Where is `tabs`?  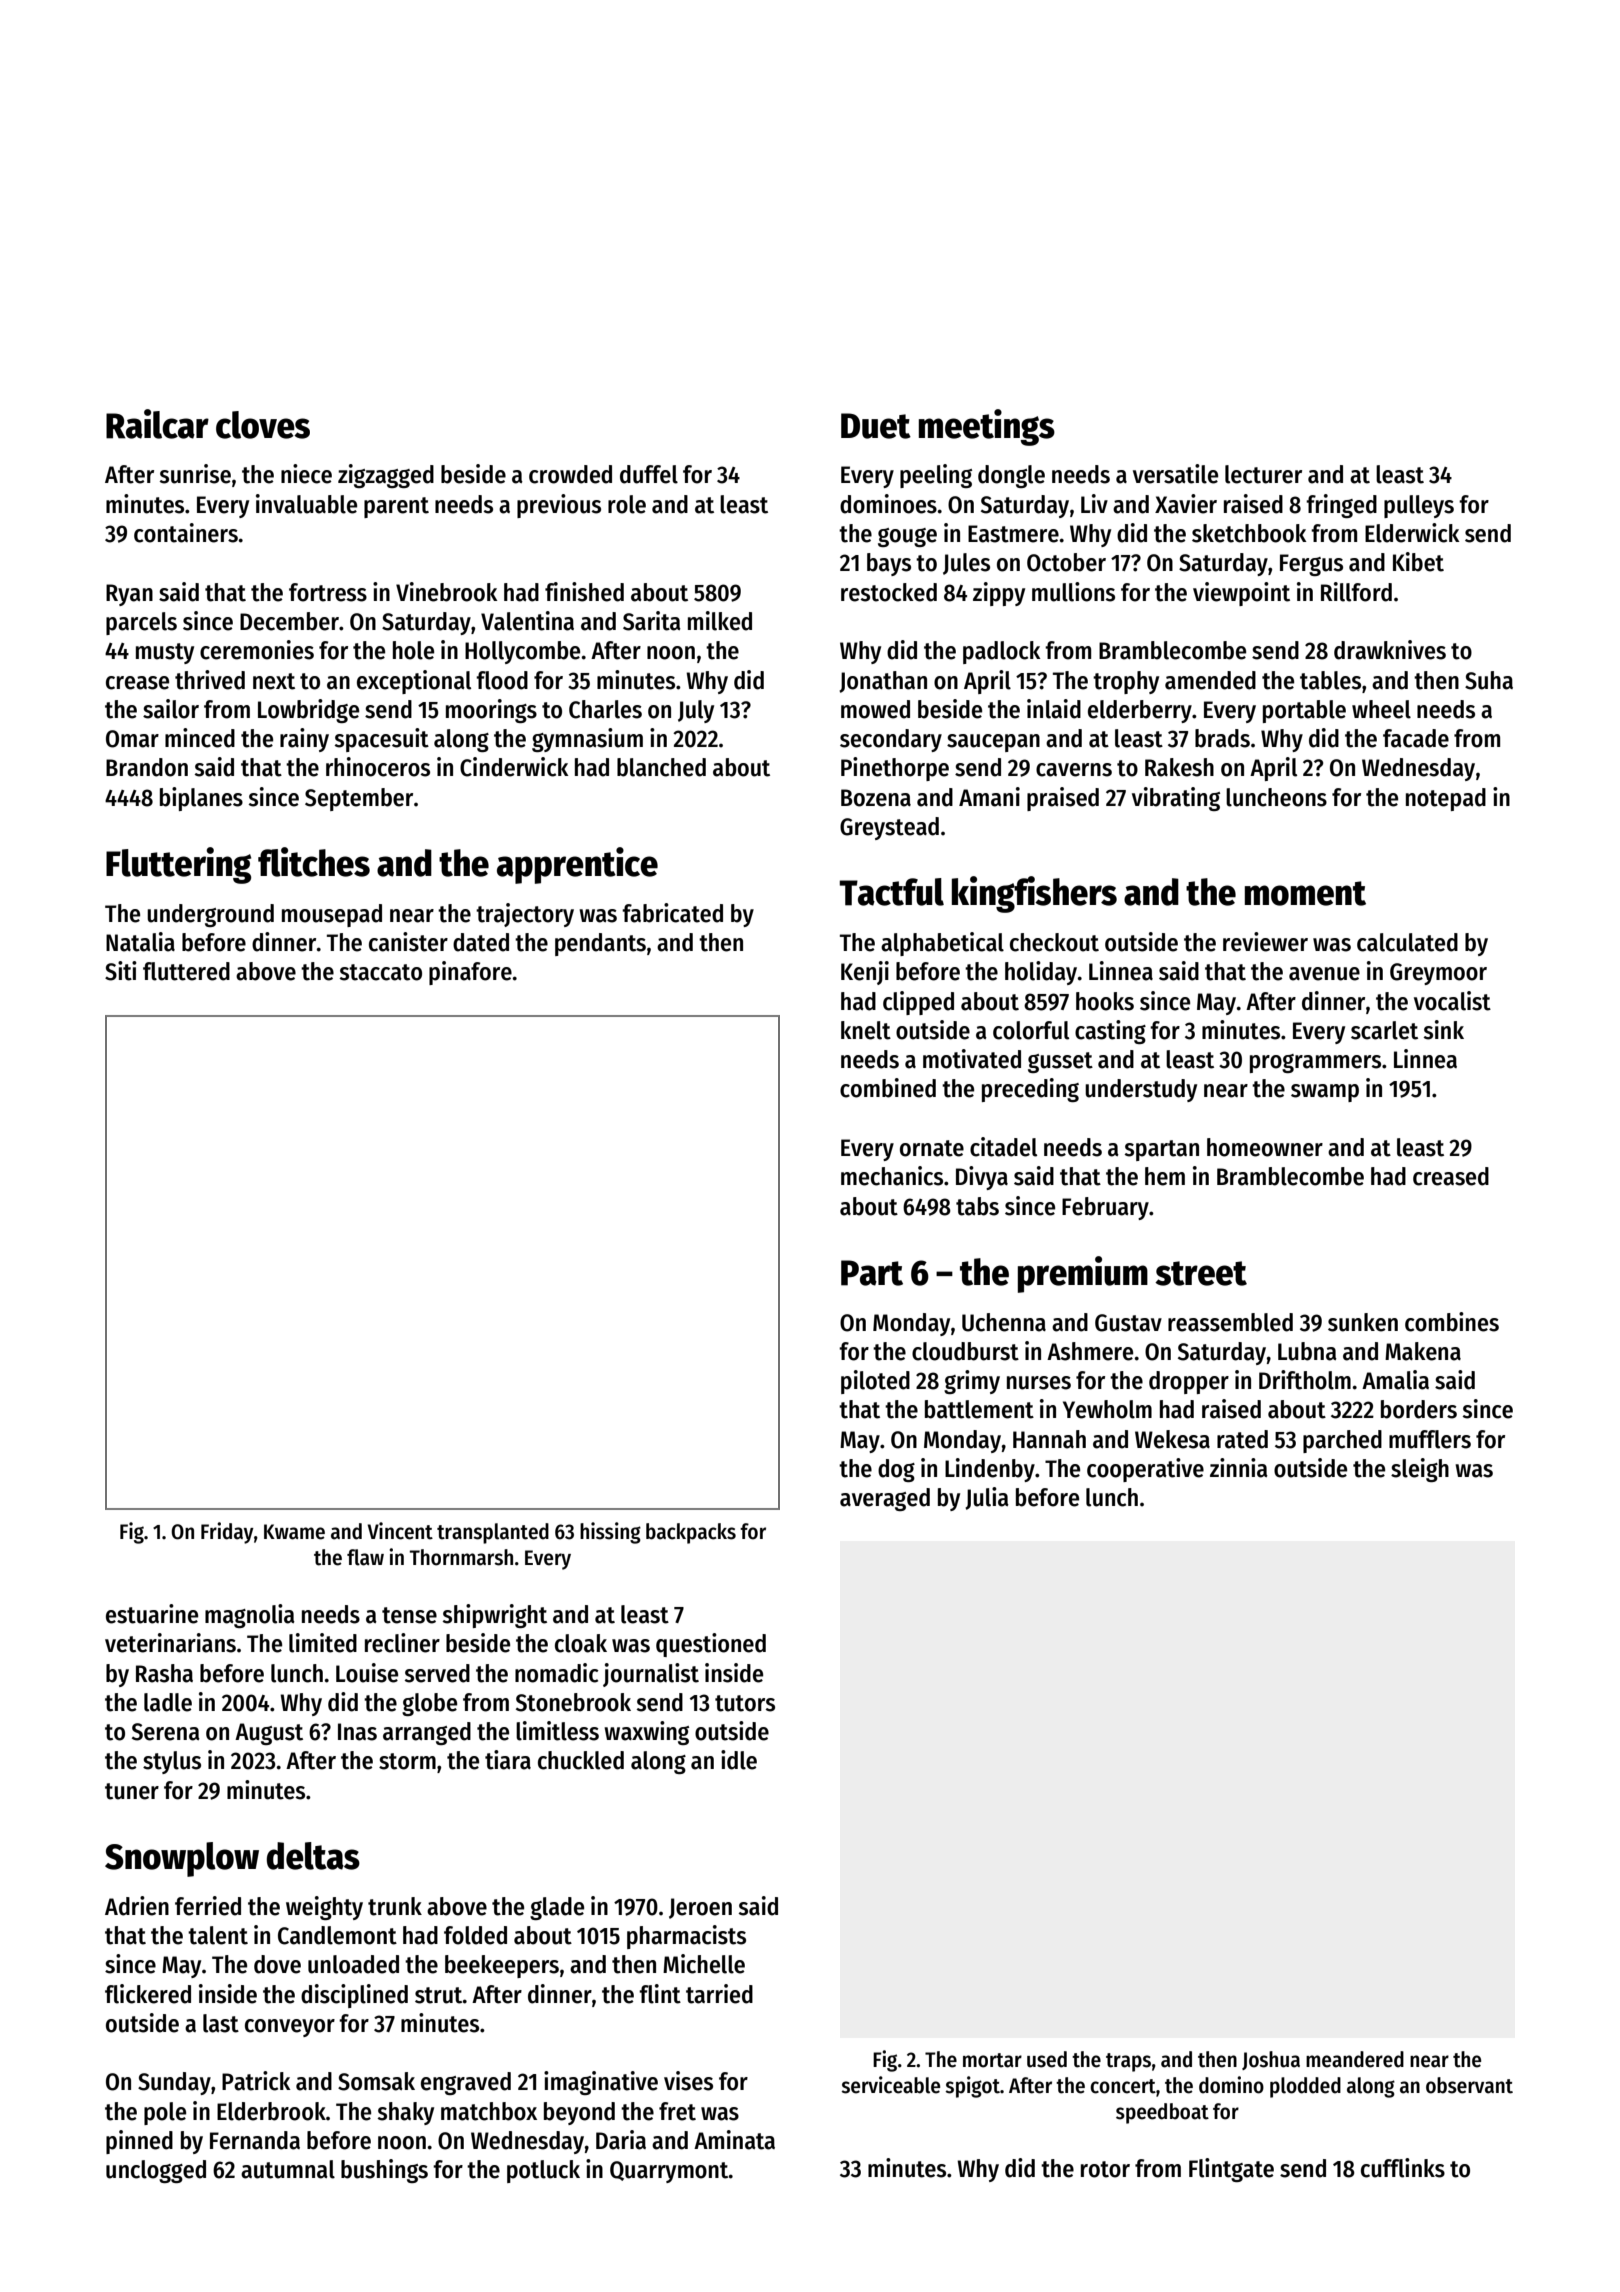 tabs is located at coordinates (977, 1206).
